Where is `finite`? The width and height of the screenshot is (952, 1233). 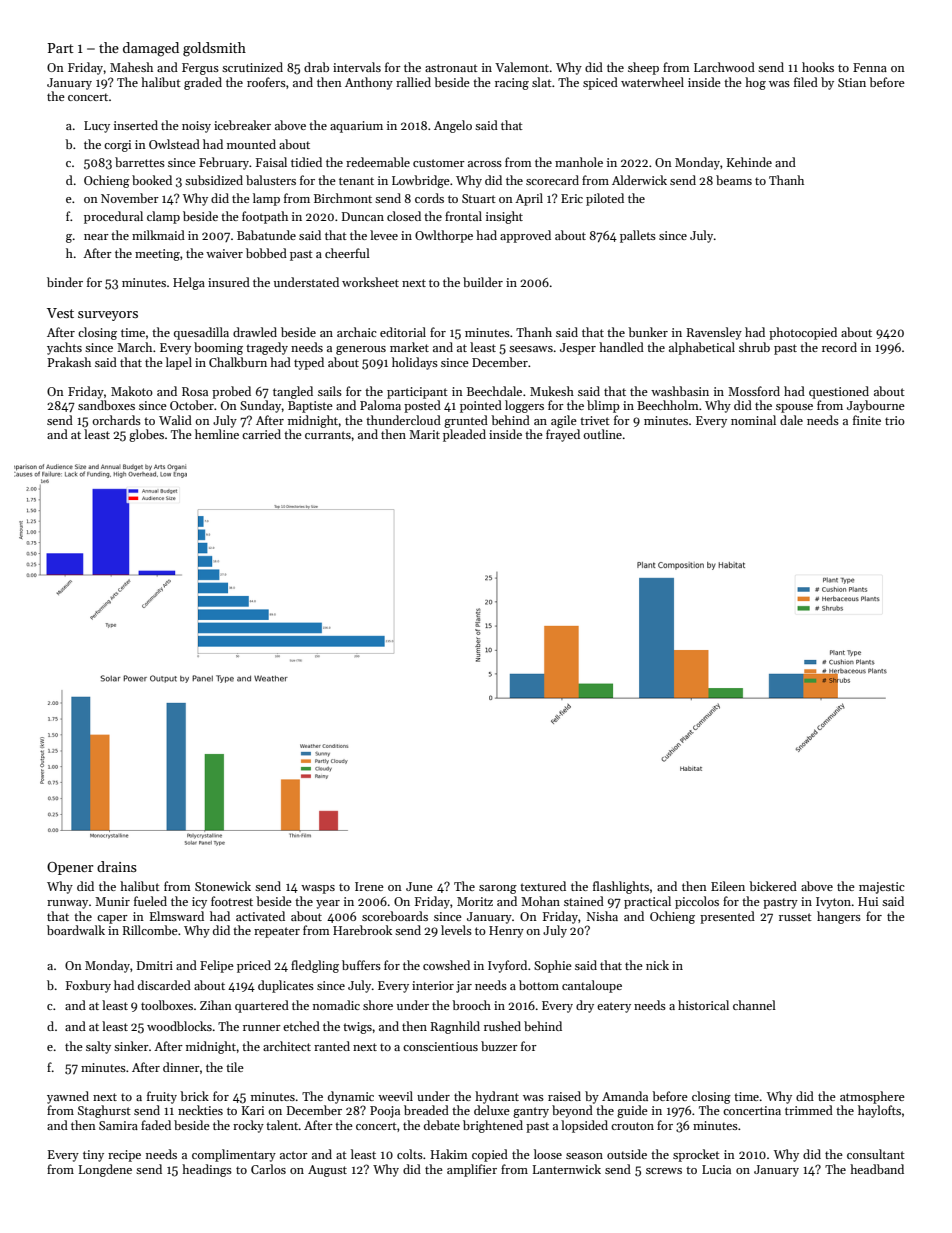
finite is located at coordinates (867, 420).
